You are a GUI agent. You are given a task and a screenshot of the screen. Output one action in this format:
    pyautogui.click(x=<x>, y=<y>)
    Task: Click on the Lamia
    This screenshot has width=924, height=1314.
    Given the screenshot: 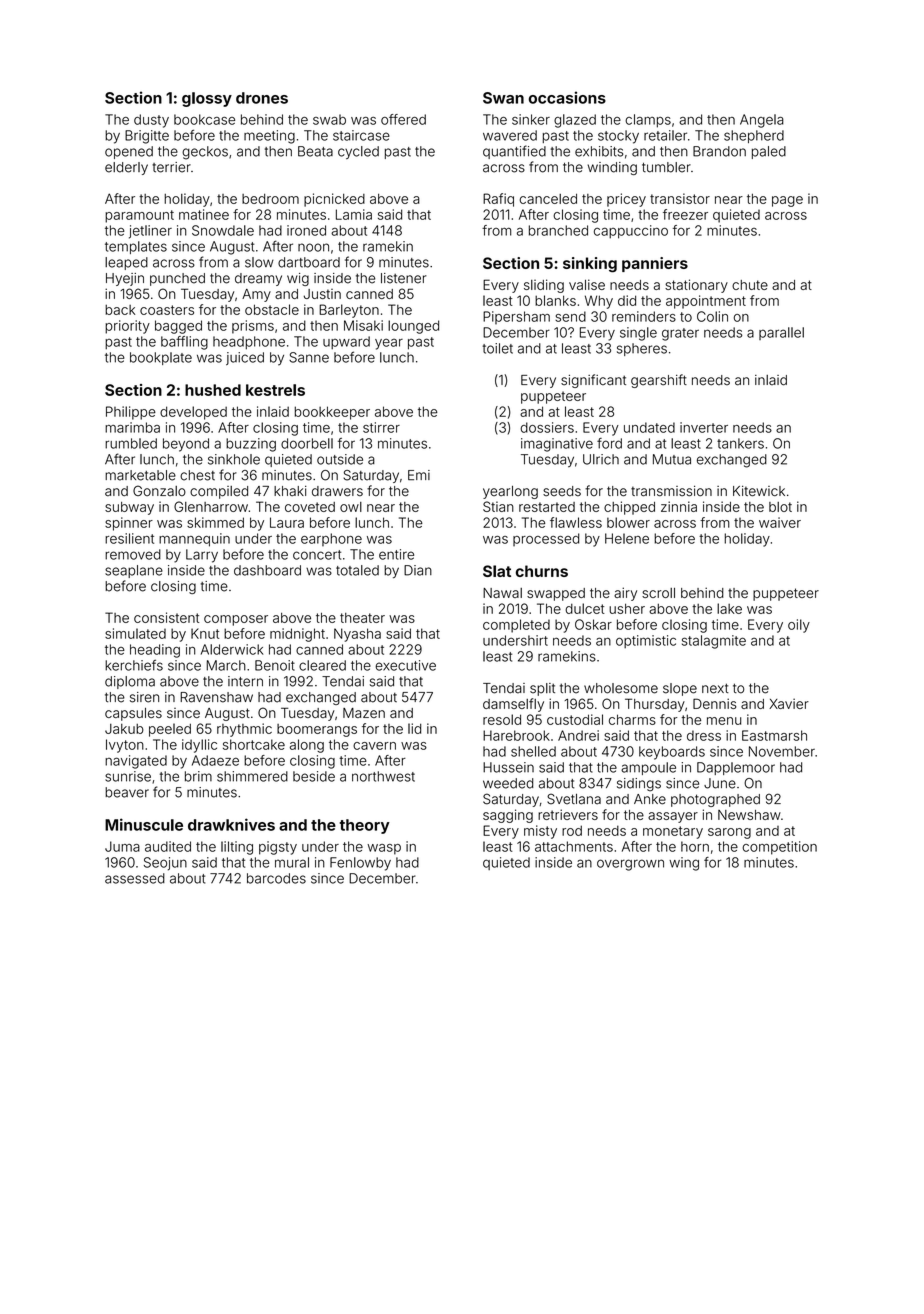 What is the action you would take?
    pyautogui.click(x=354, y=214)
